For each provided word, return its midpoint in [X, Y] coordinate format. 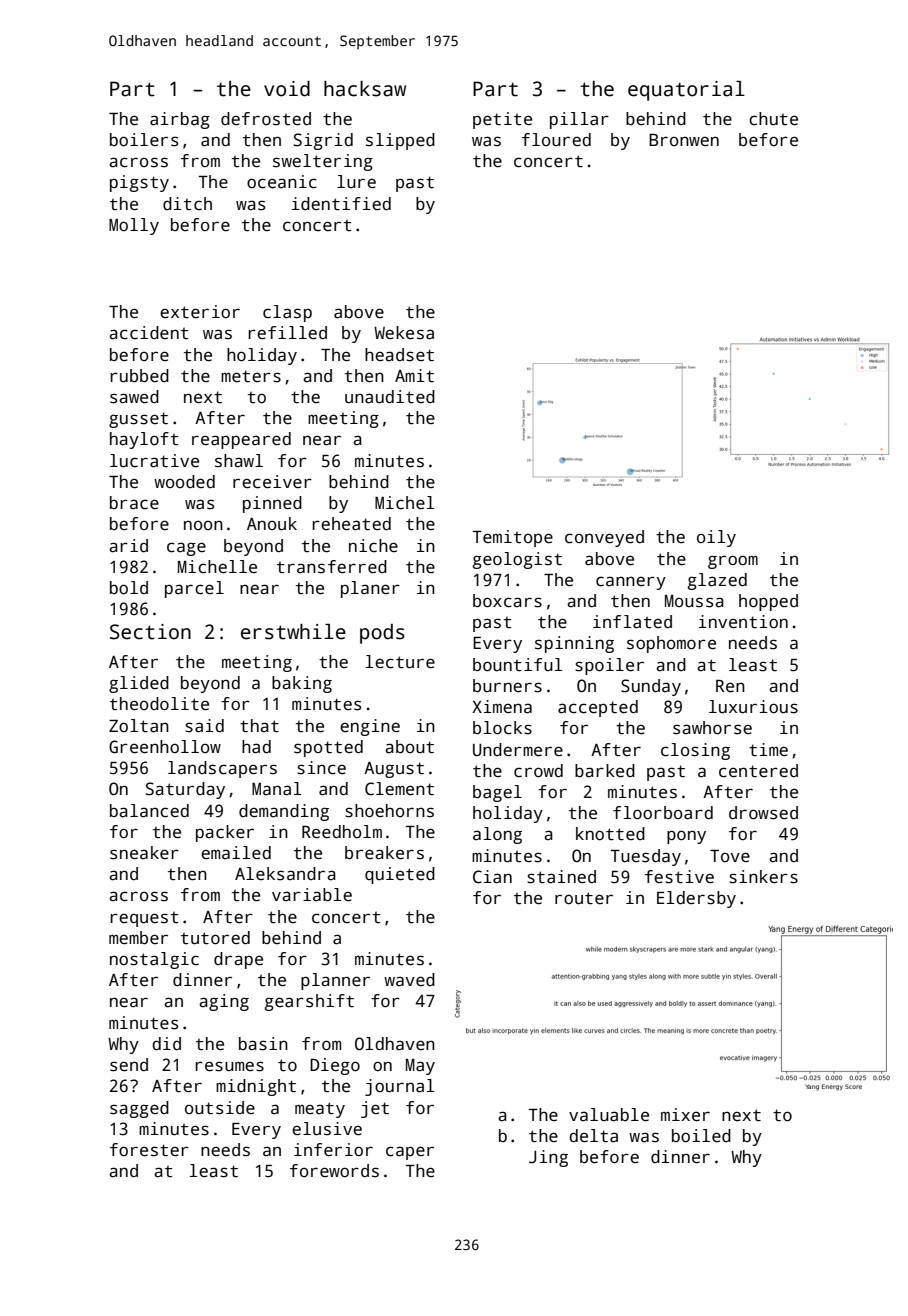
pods [382, 634]
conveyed [604, 538]
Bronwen [684, 140]
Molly [134, 226]
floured [556, 140]
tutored [215, 938]
